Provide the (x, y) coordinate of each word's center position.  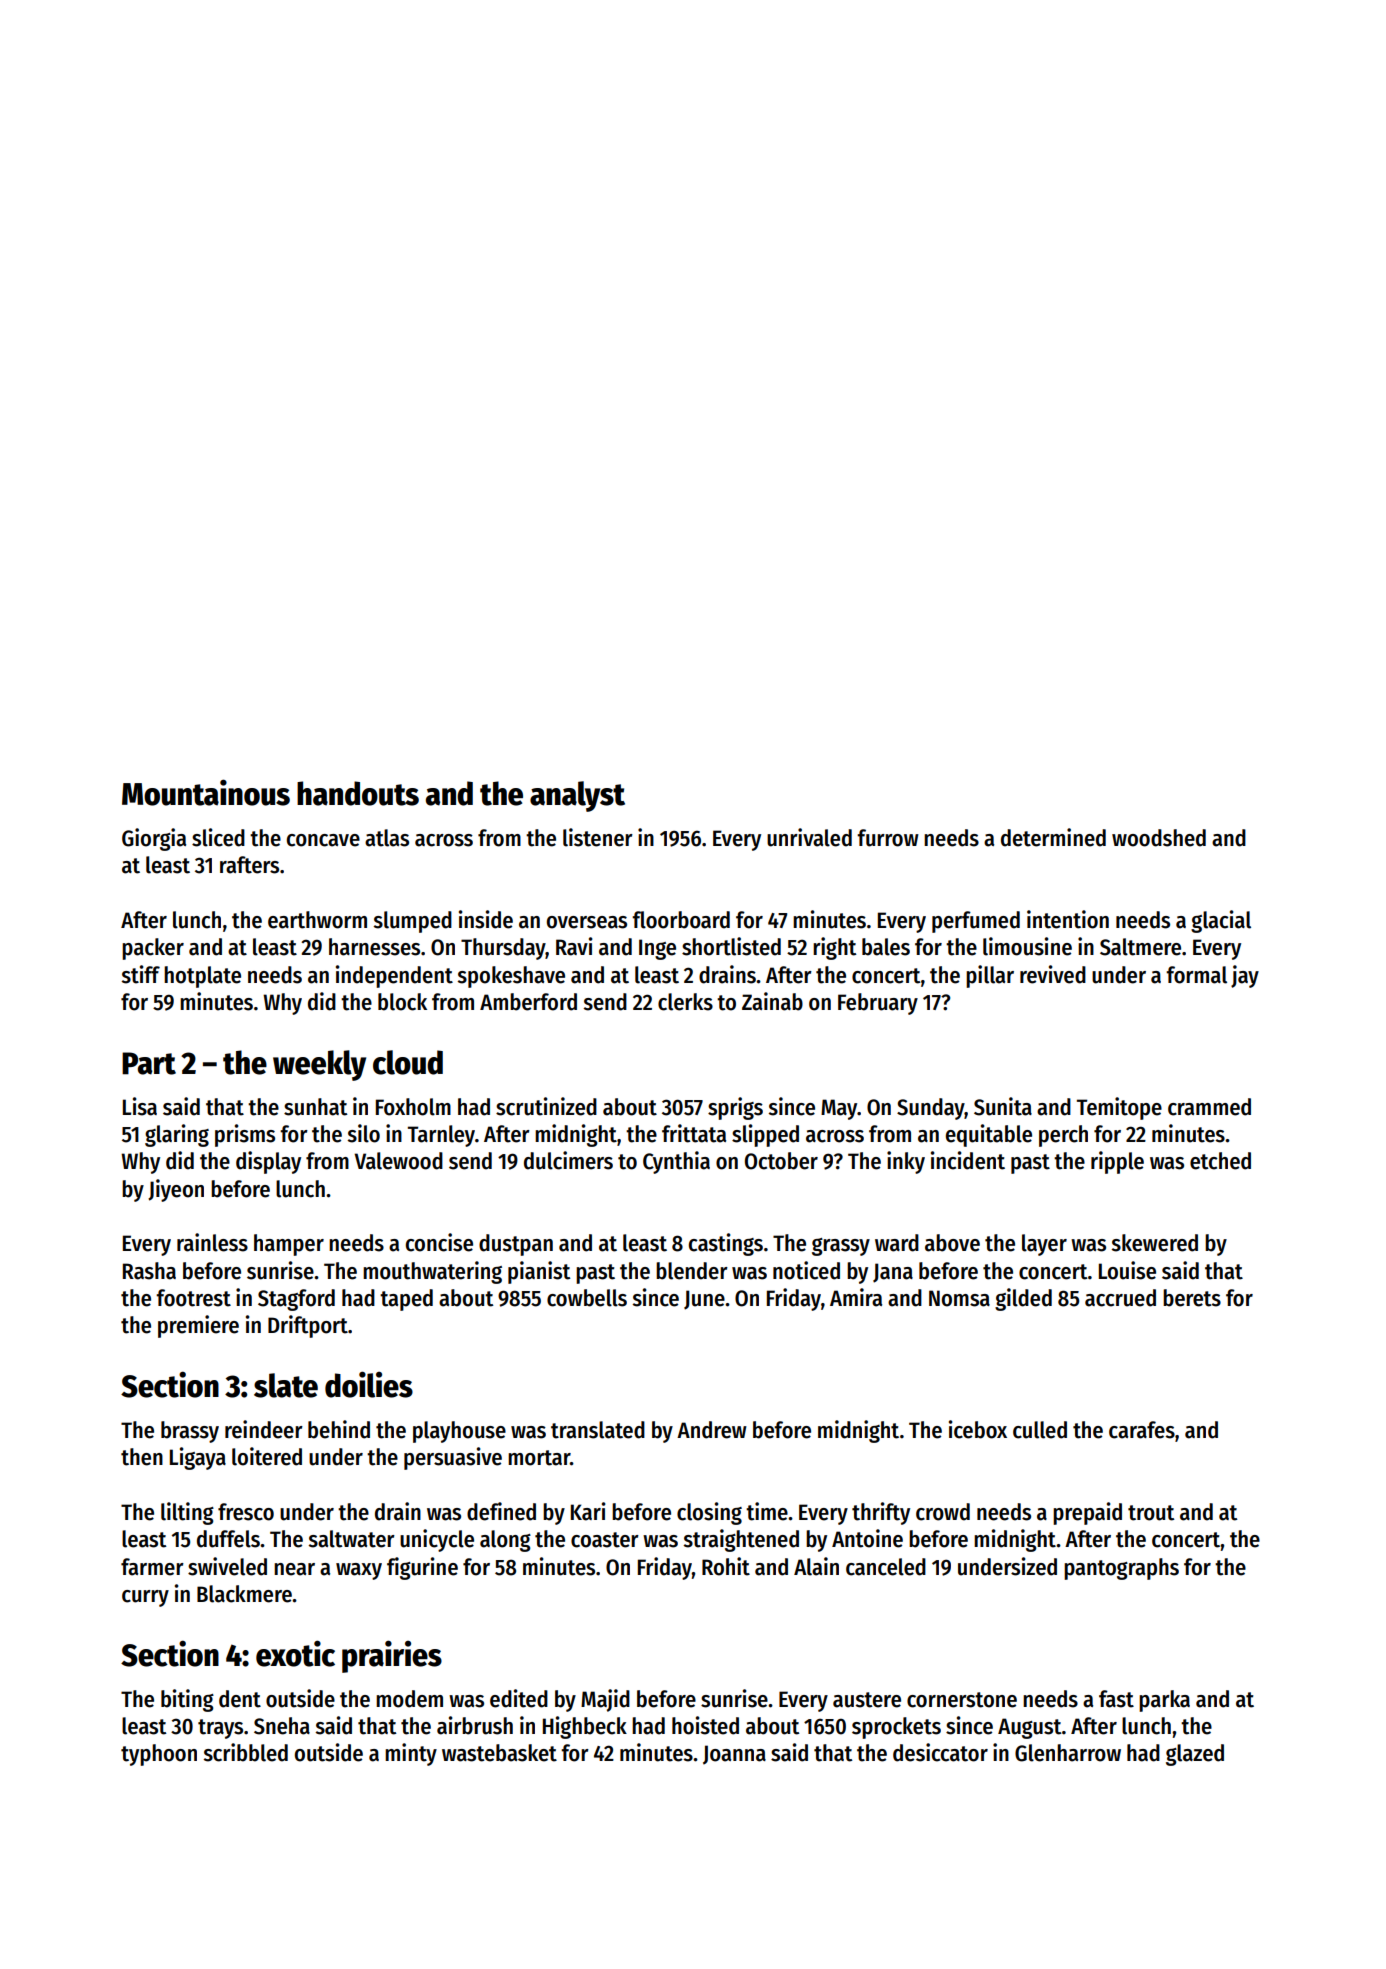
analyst (577, 796)
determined (1053, 837)
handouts (358, 793)
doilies (369, 1384)
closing (709, 1513)
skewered (1154, 1243)
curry (145, 1598)
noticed (806, 1270)
